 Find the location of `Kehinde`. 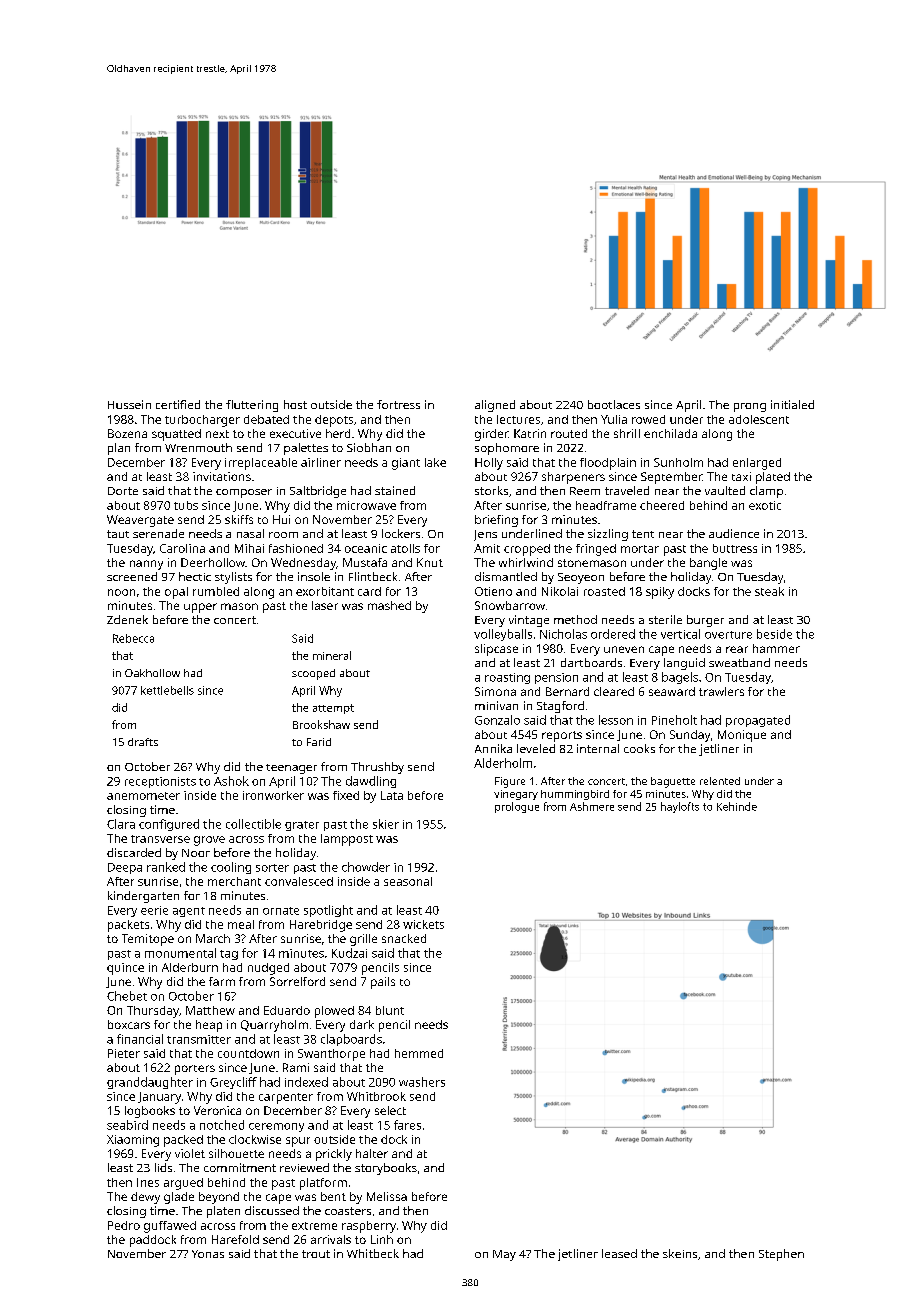

Kehinde is located at coordinates (737, 806).
